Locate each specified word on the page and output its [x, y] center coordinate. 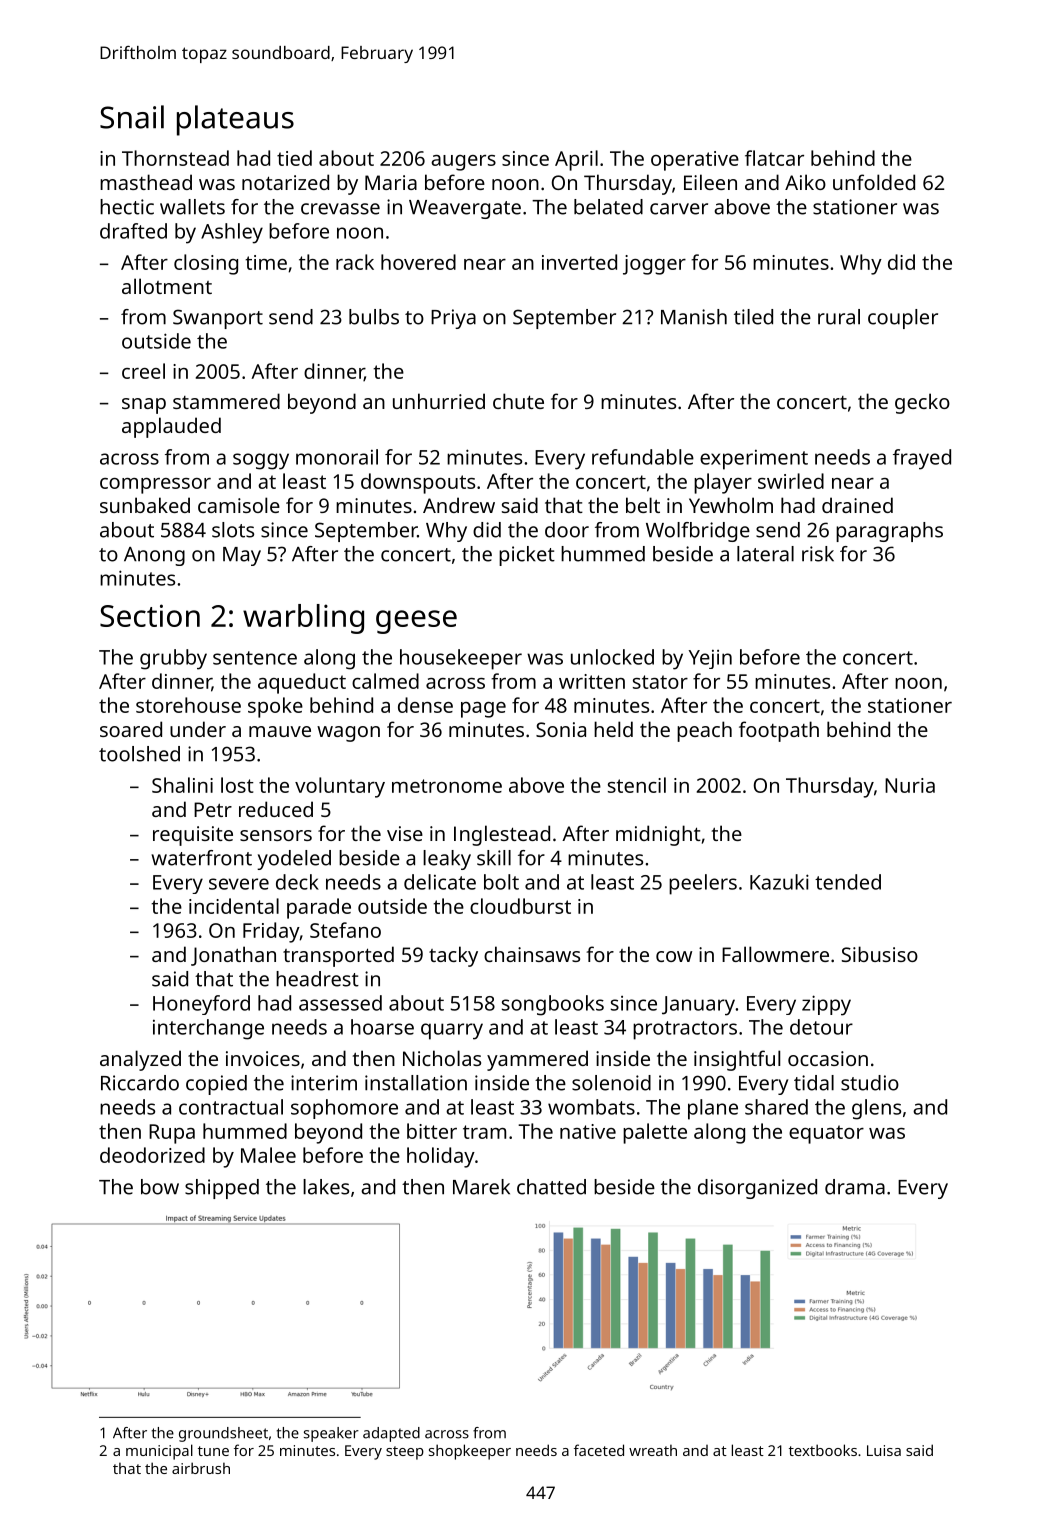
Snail [132, 117]
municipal [159, 1452]
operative [695, 161]
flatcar [774, 158]
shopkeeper [470, 1452]
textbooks [823, 1450]
